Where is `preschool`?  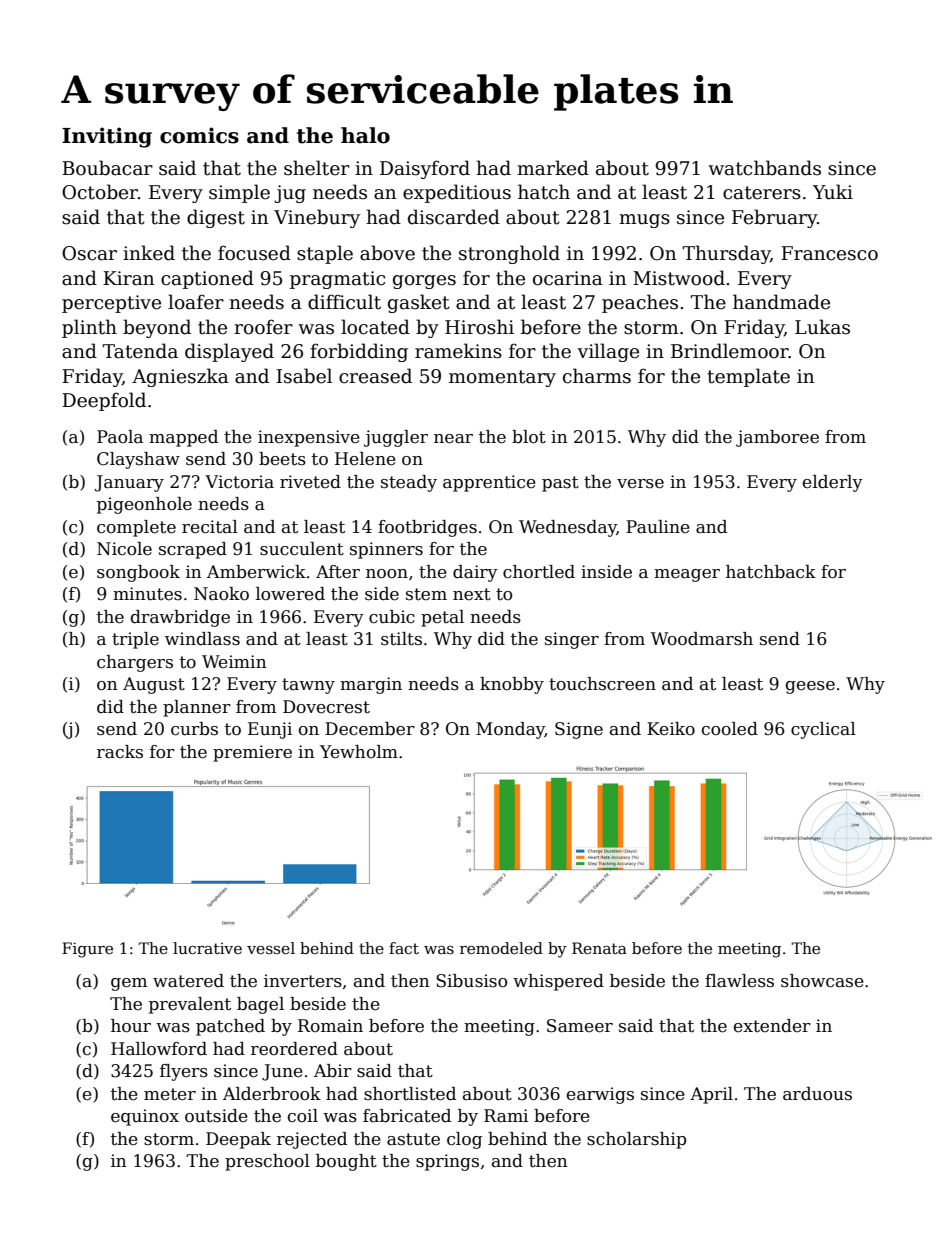
preschool is located at coordinates (267, 1162).
